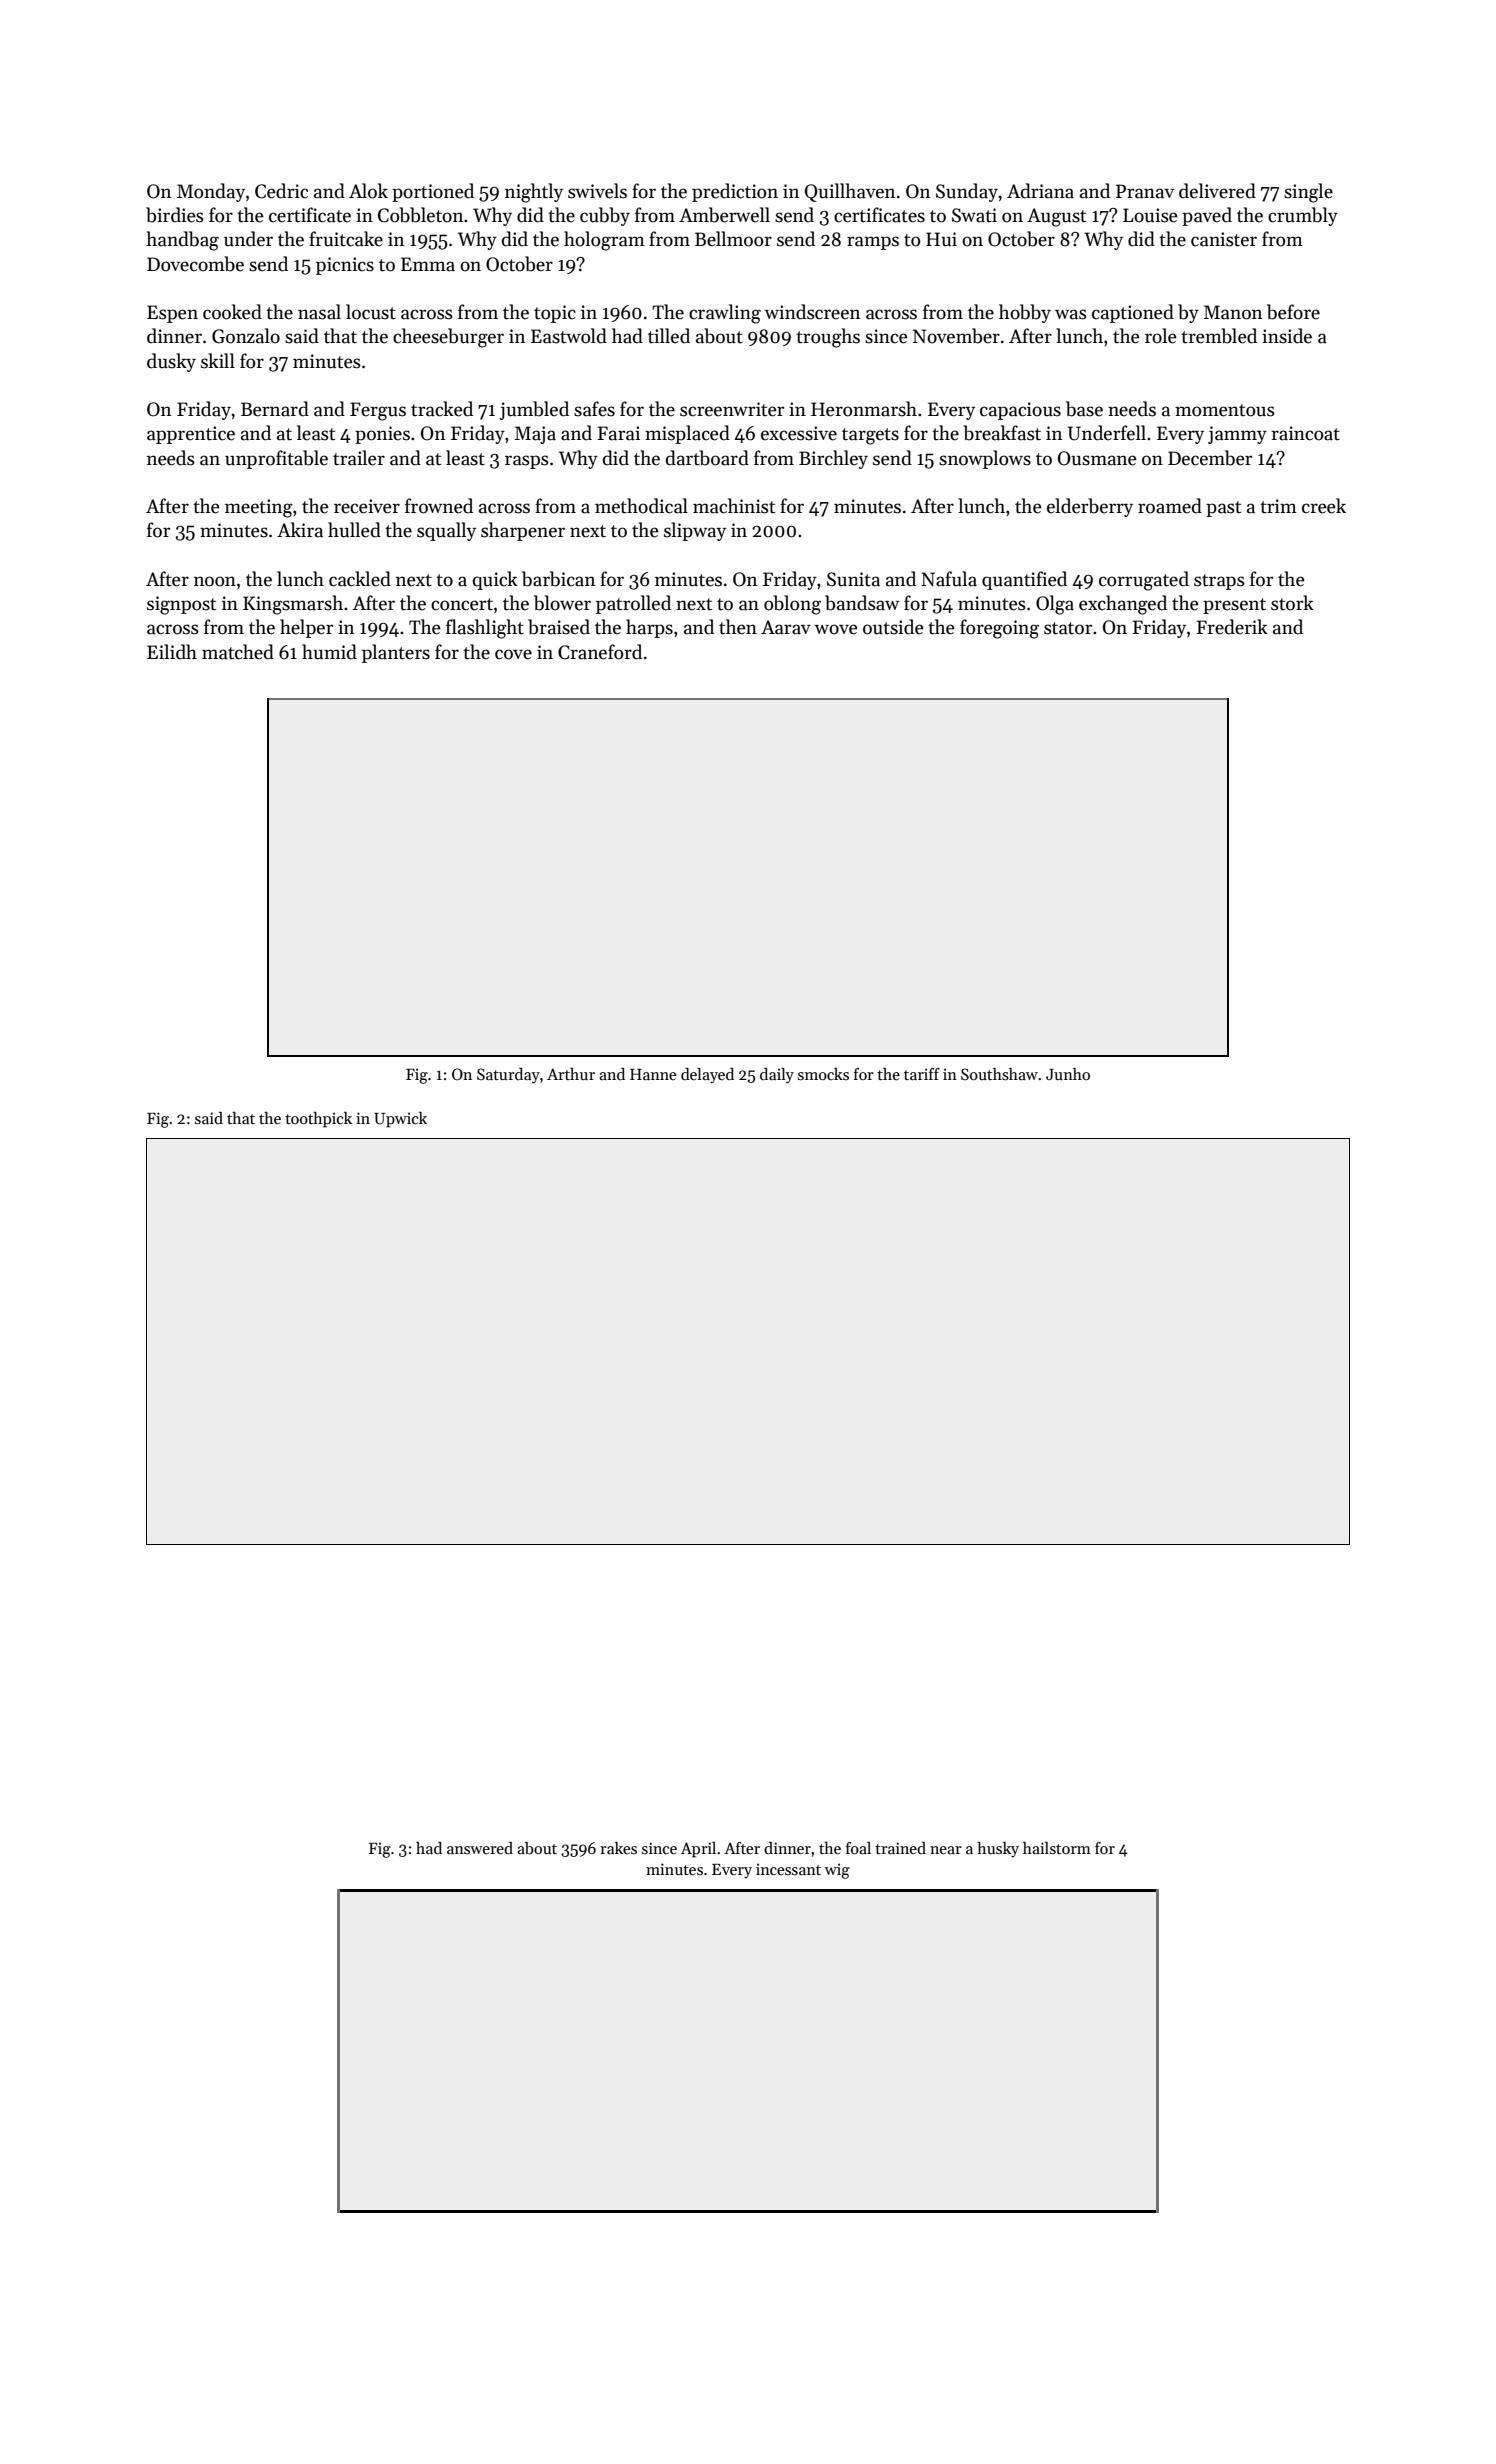 The height and width of the image is (2464, 1496). Describe the element at coordinates (597, 191) in the image. I see `swivels` at that location.
